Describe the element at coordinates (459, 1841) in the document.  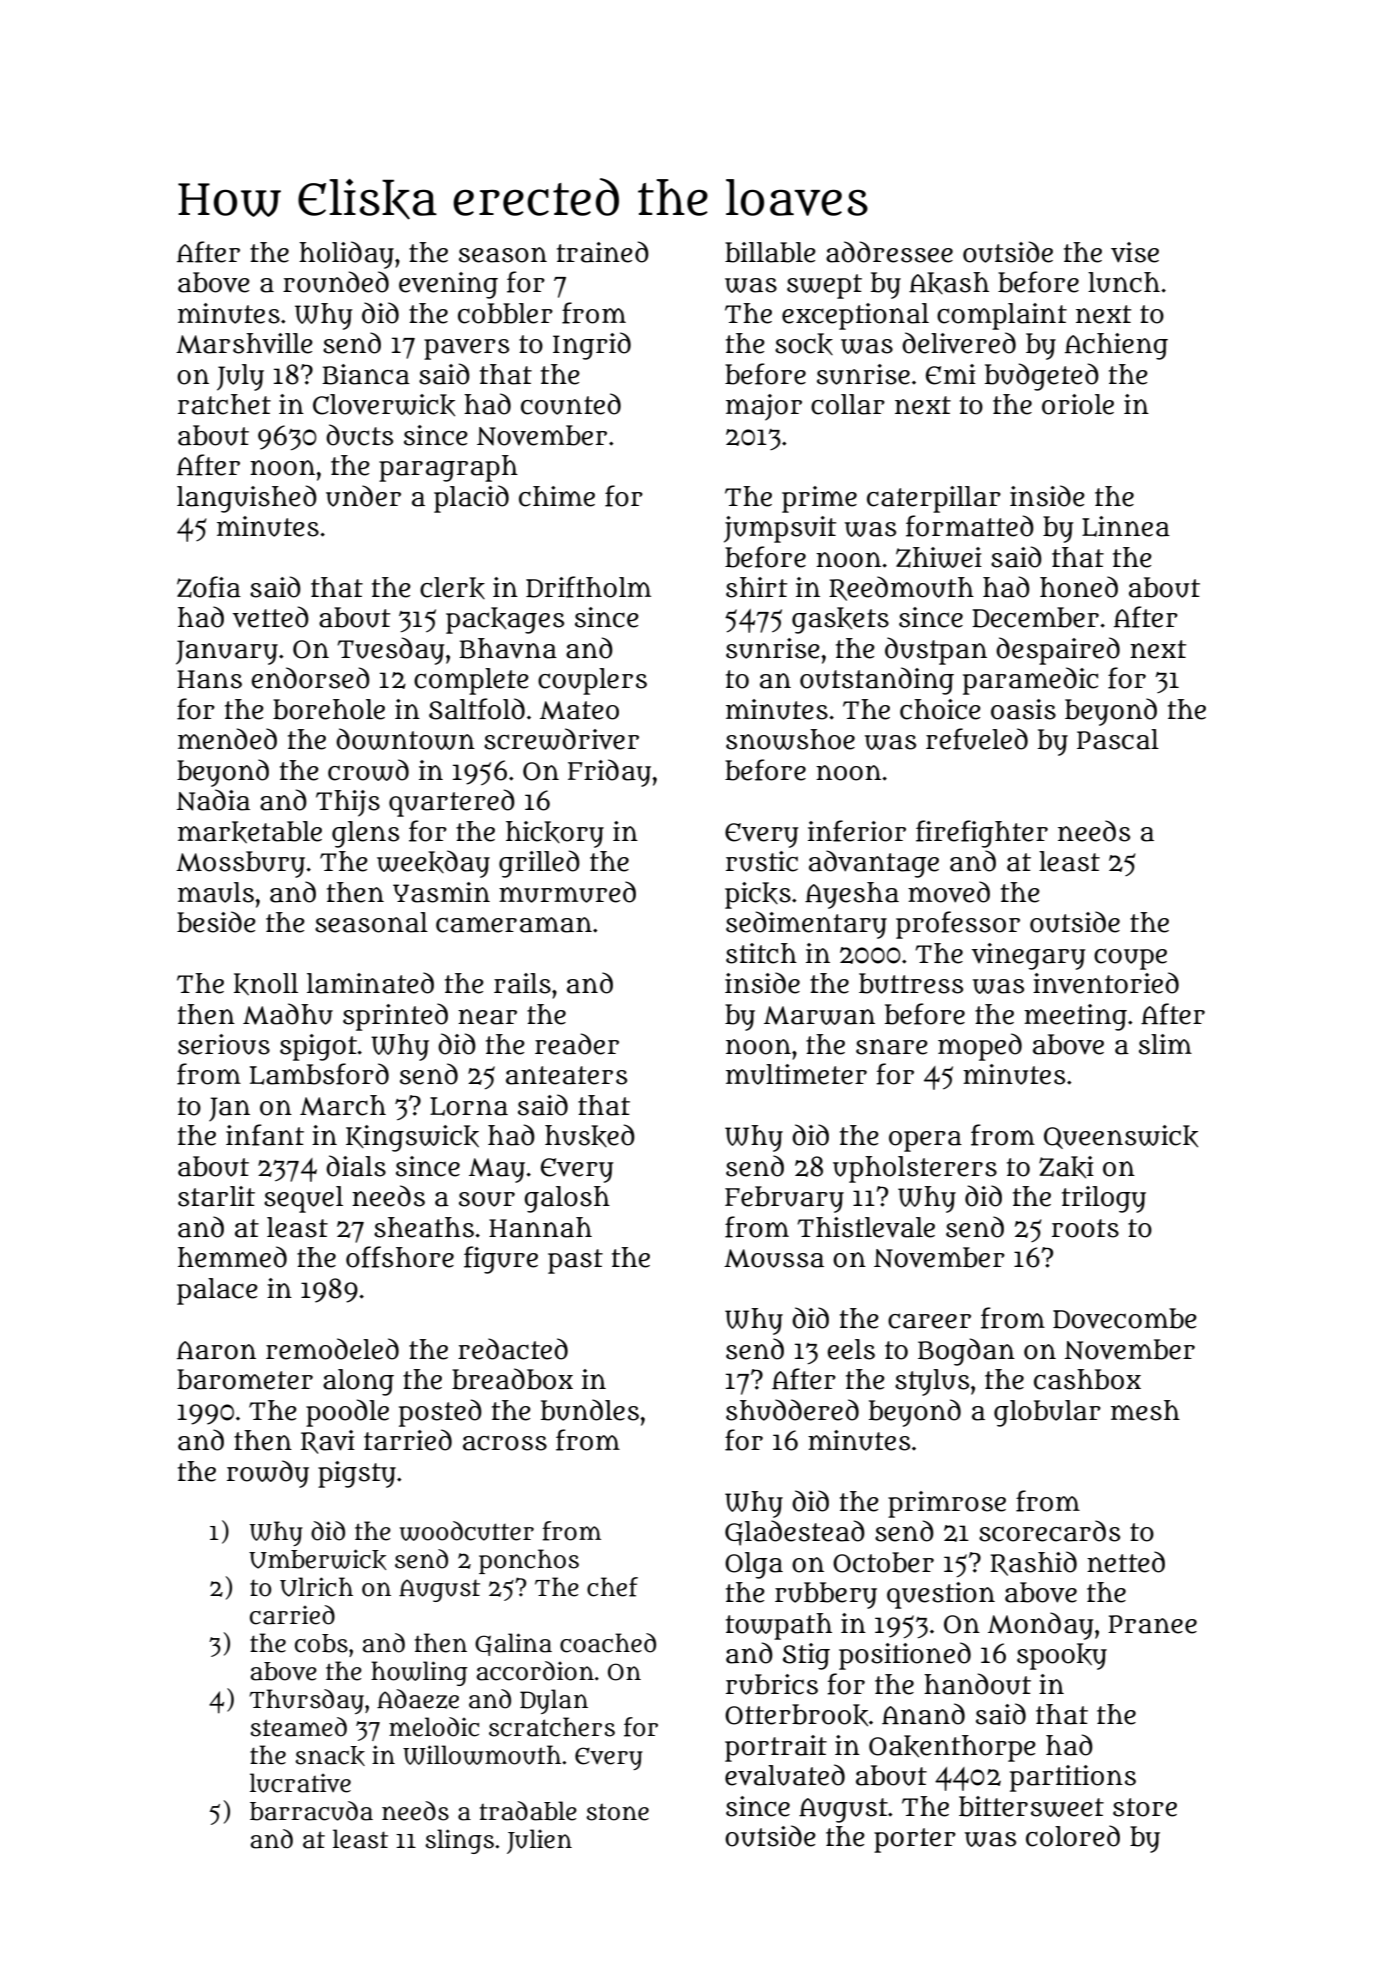
I see `slings` at that location.
